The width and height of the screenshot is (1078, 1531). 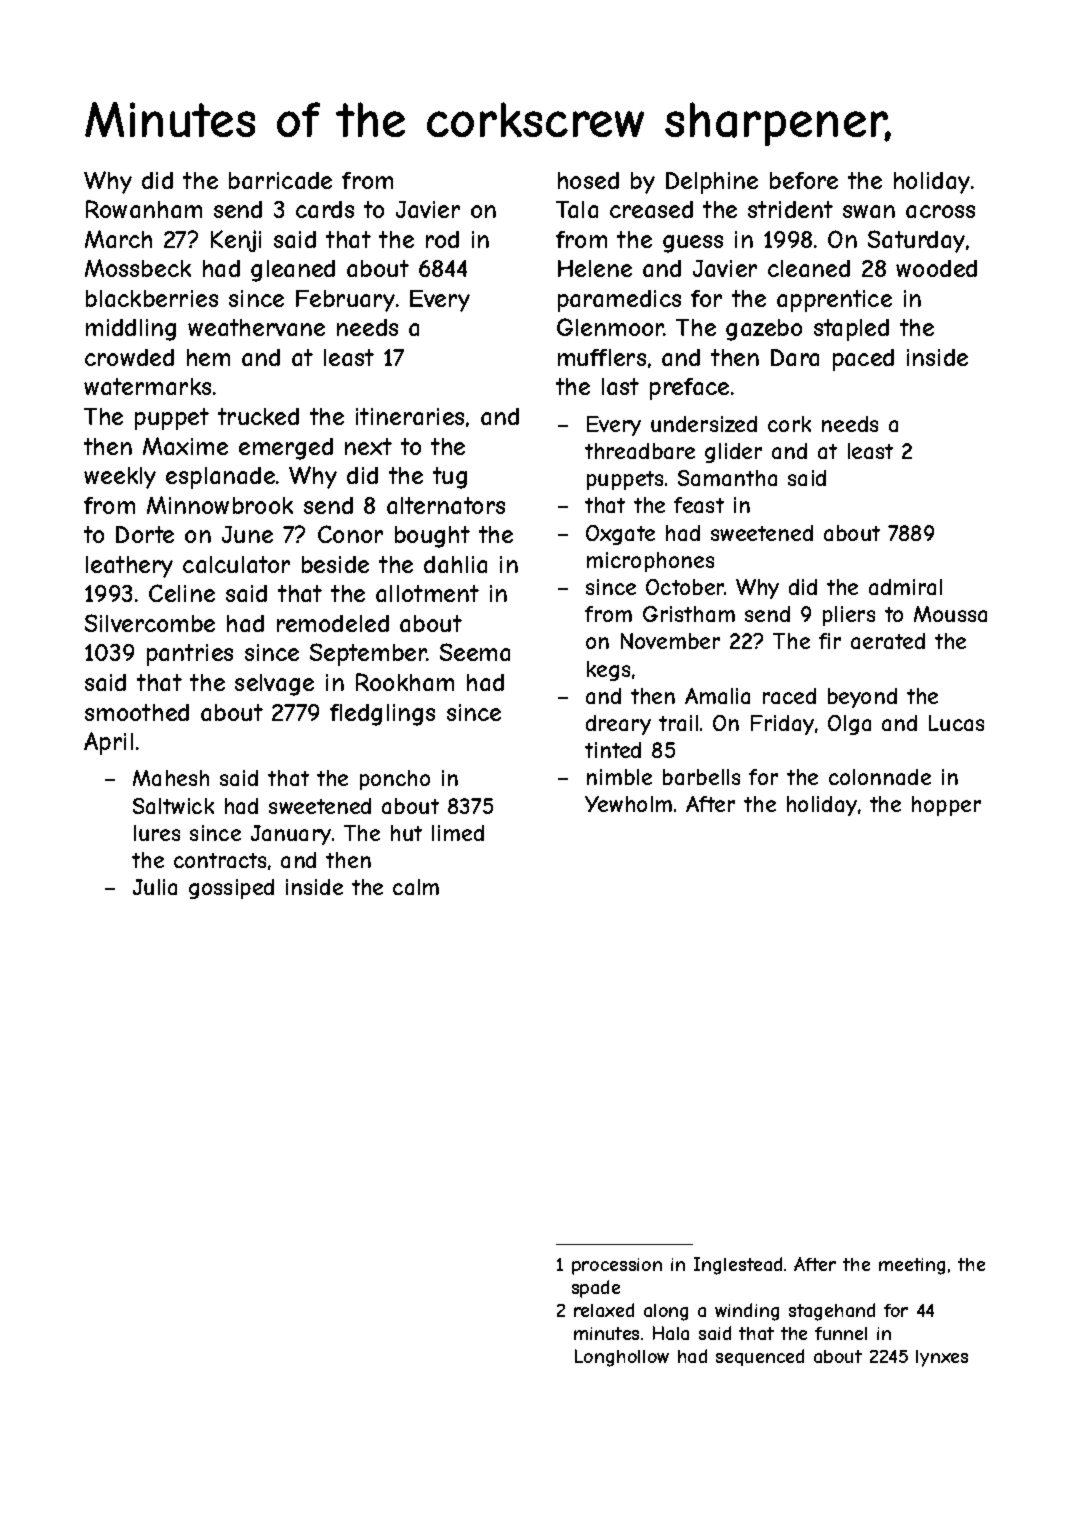 What do you see at coordinates (602, 357) in the screenshot?
I see `mufflers` at bounding box center [602, 357].
